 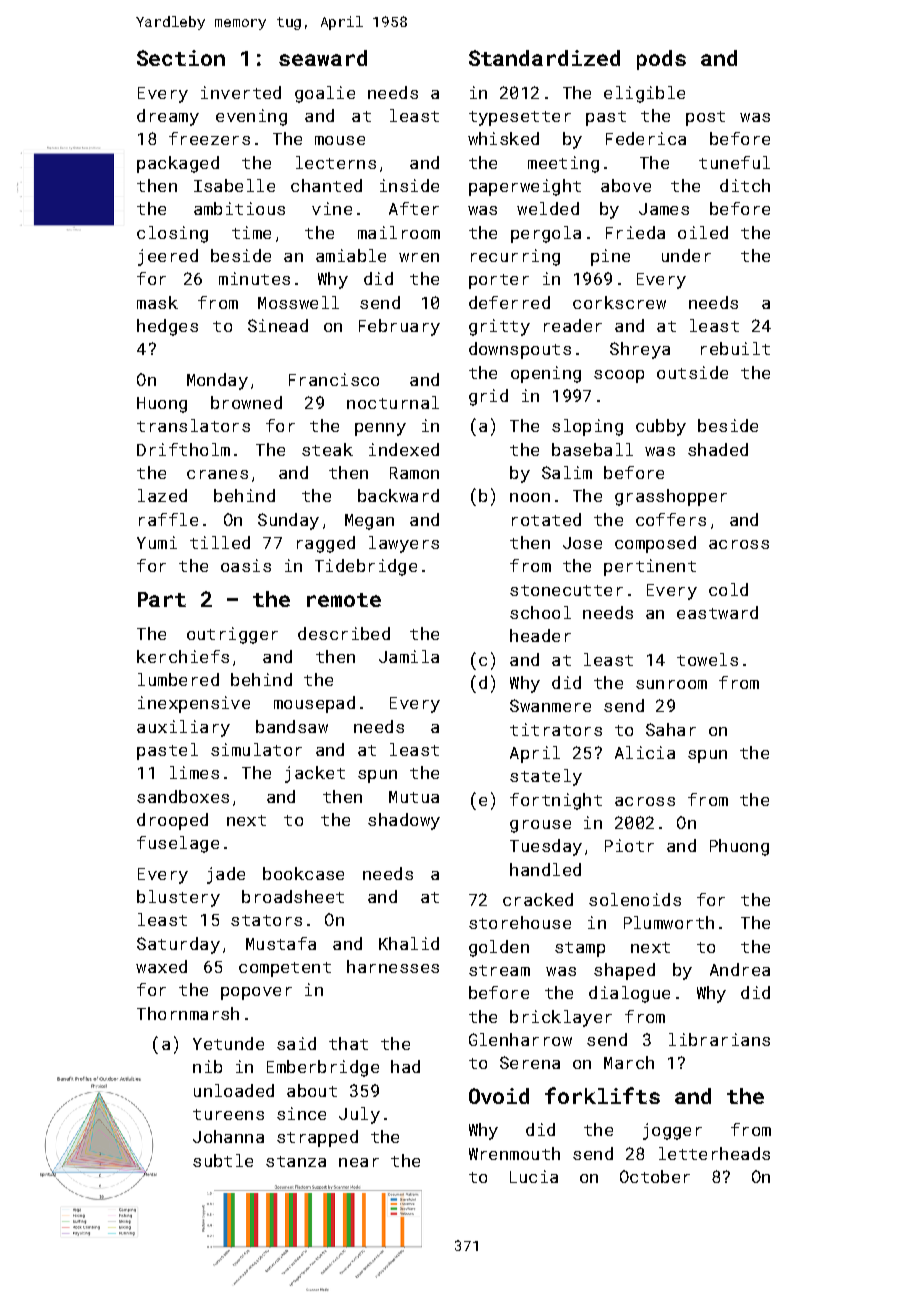 What do you see at coordinates (157, 542) in the image?
I see `Yumi` at bounding box center [157, 542].
